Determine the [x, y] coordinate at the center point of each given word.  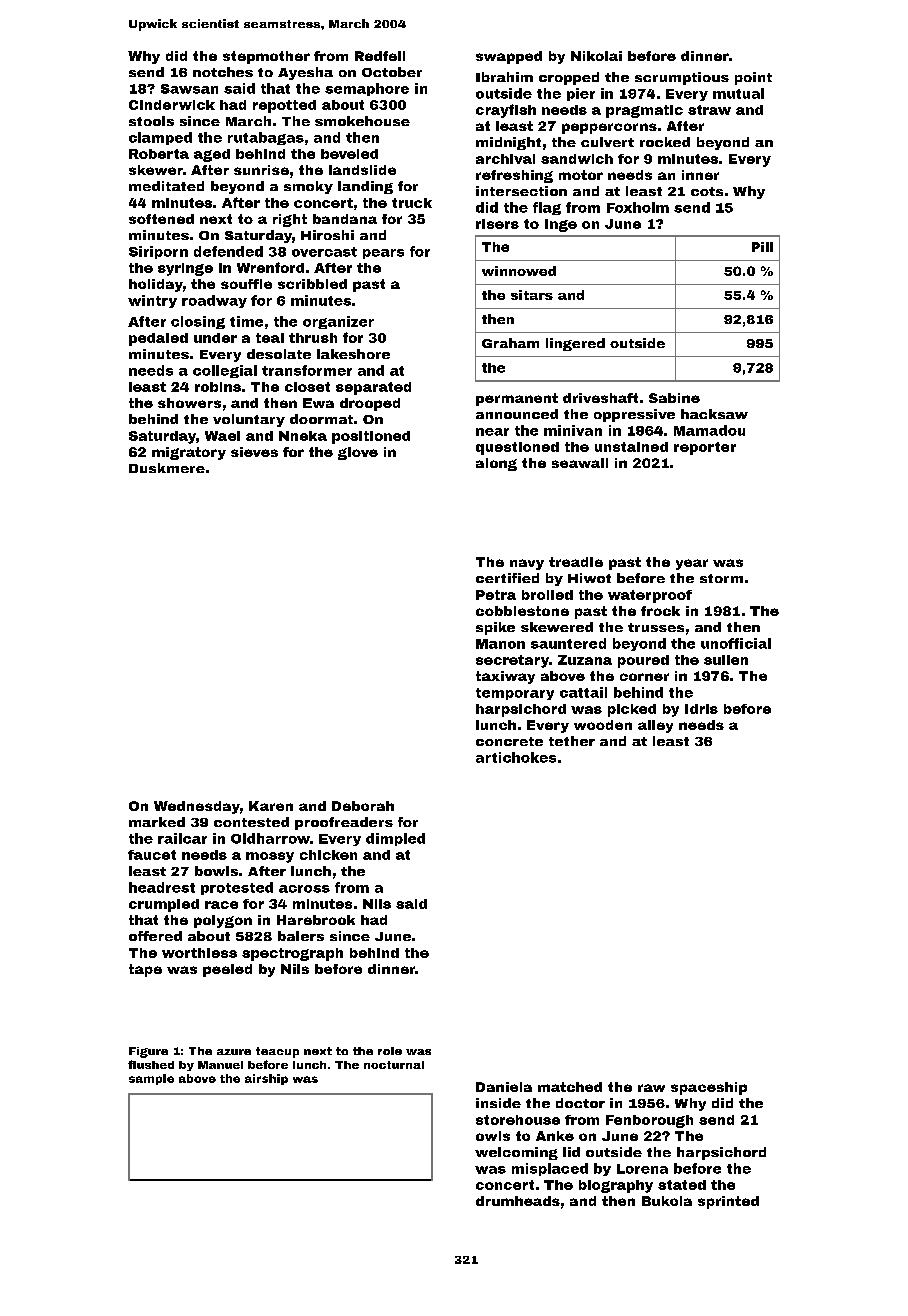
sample [151, 1079]
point [753, 78]
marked [157, 822]
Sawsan [189, 89]
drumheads [518, 1201]
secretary [512, 661]
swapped [509, 57]
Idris [701, 709]
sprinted [728, 1202]
